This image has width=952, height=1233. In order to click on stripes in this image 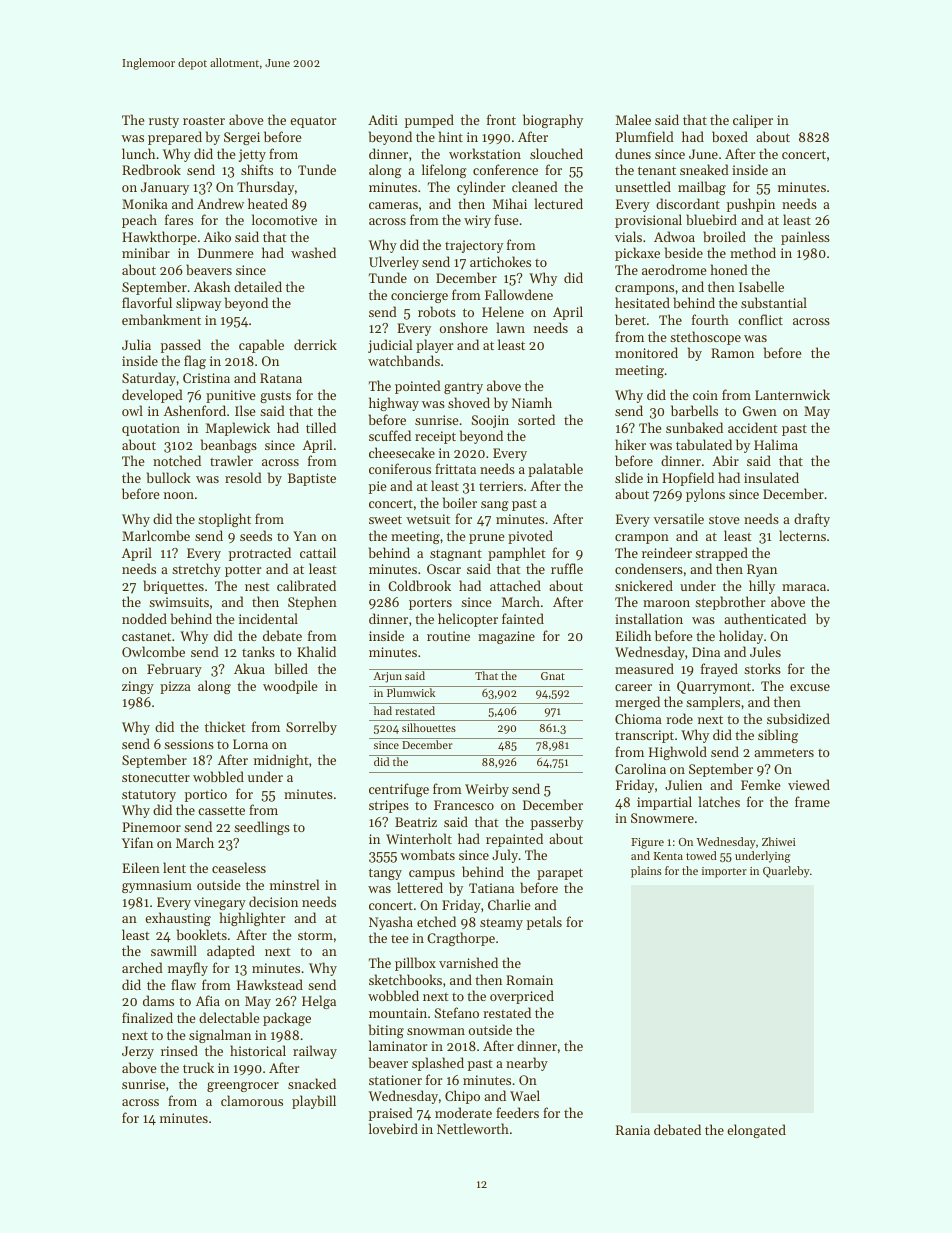, I will do `click(389, 806)`.
